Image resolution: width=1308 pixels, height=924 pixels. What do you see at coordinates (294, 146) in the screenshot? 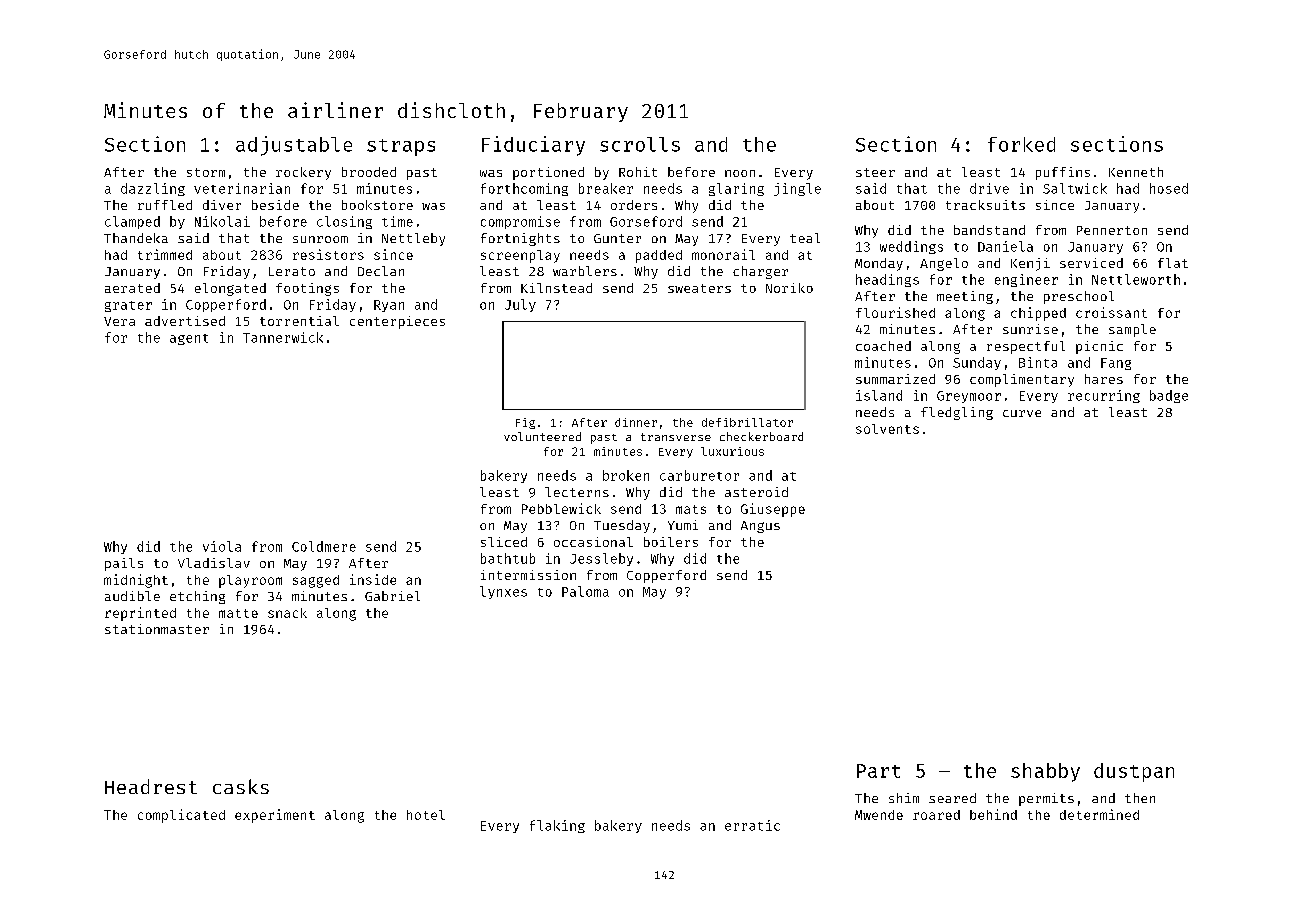
I see `adjustable` at bounding box center [294, 146].
